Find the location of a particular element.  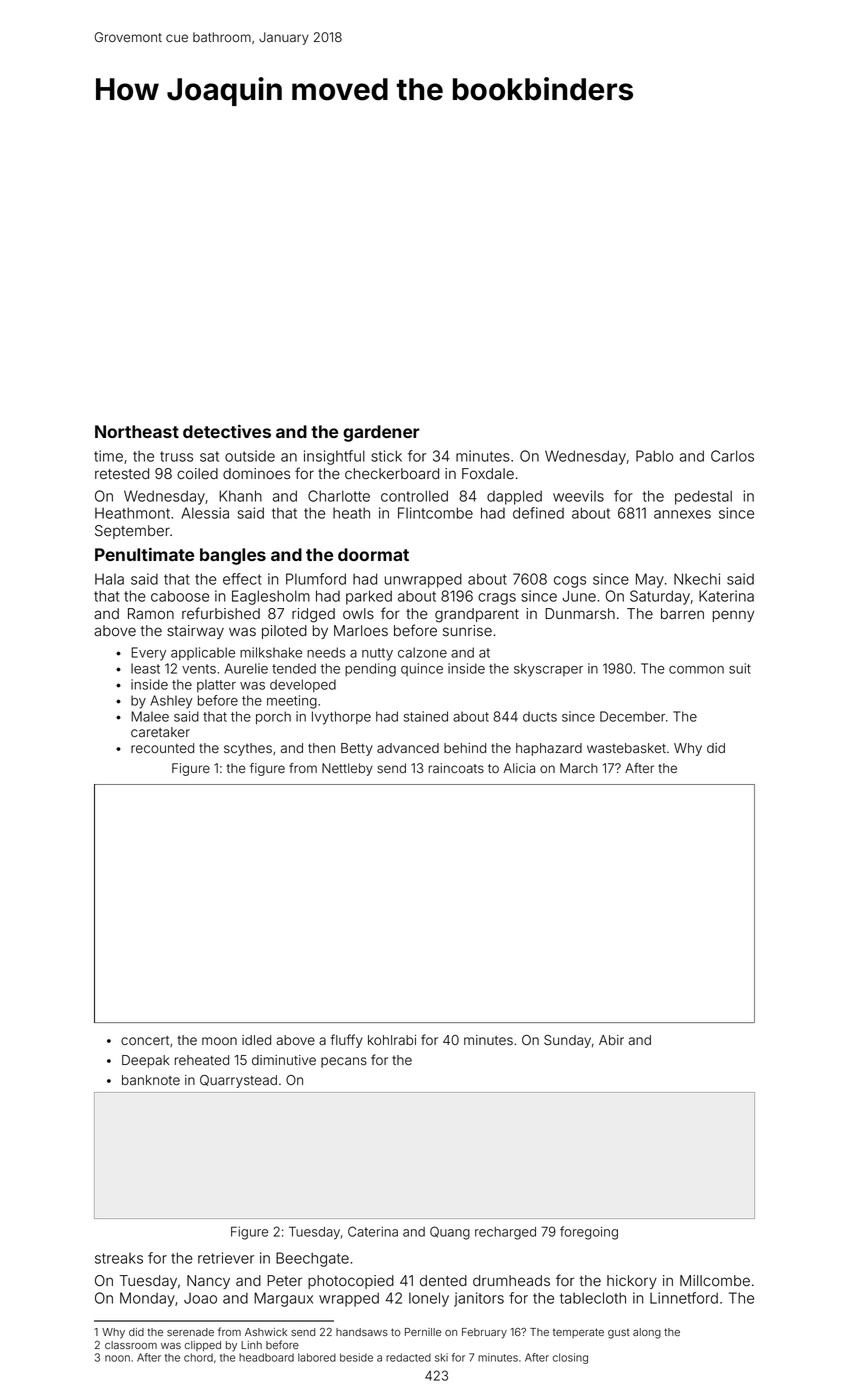

concert is located at coordinates (145, 1040).
